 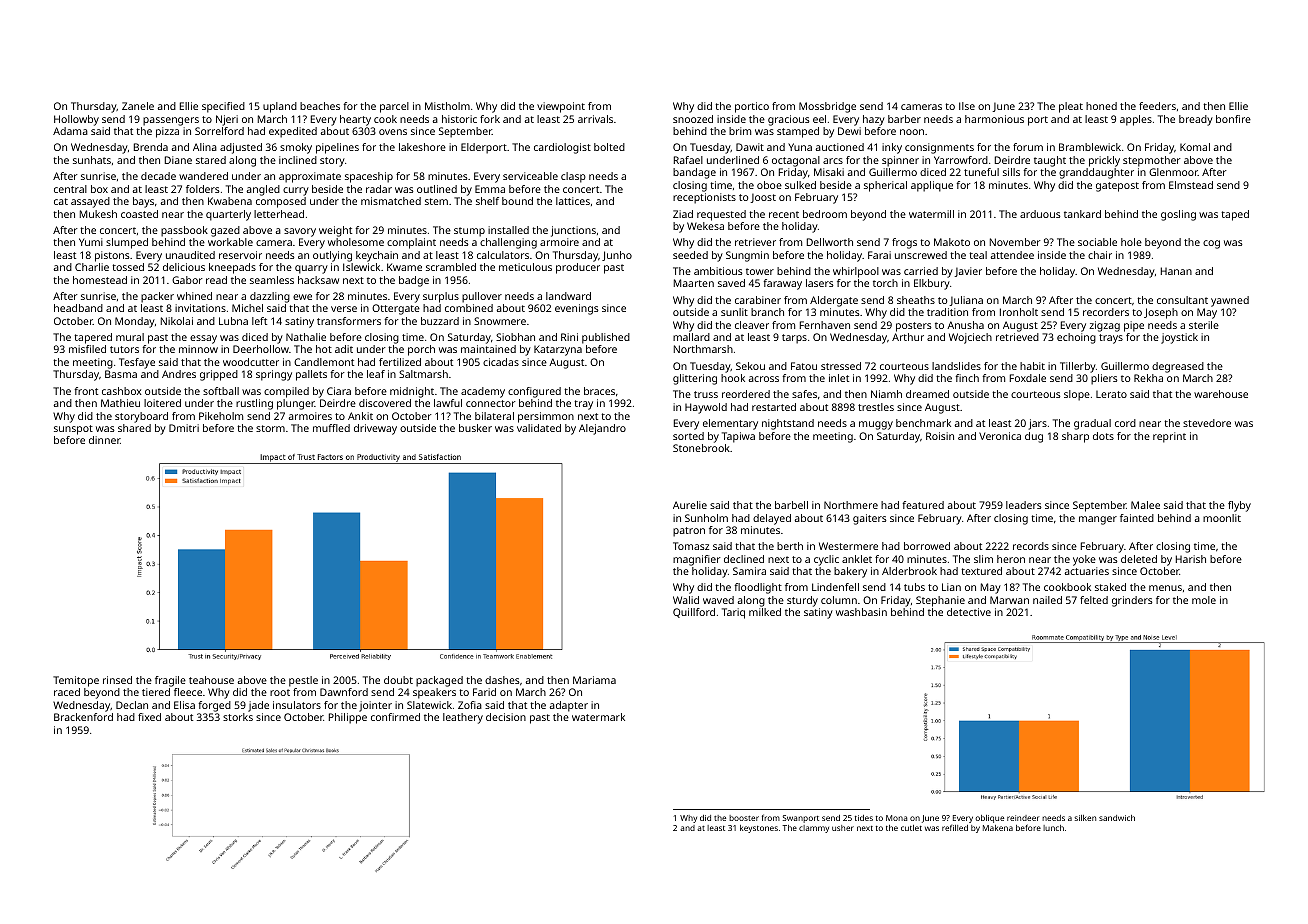 I want to click on keystones, so click(x=759, y=829).
